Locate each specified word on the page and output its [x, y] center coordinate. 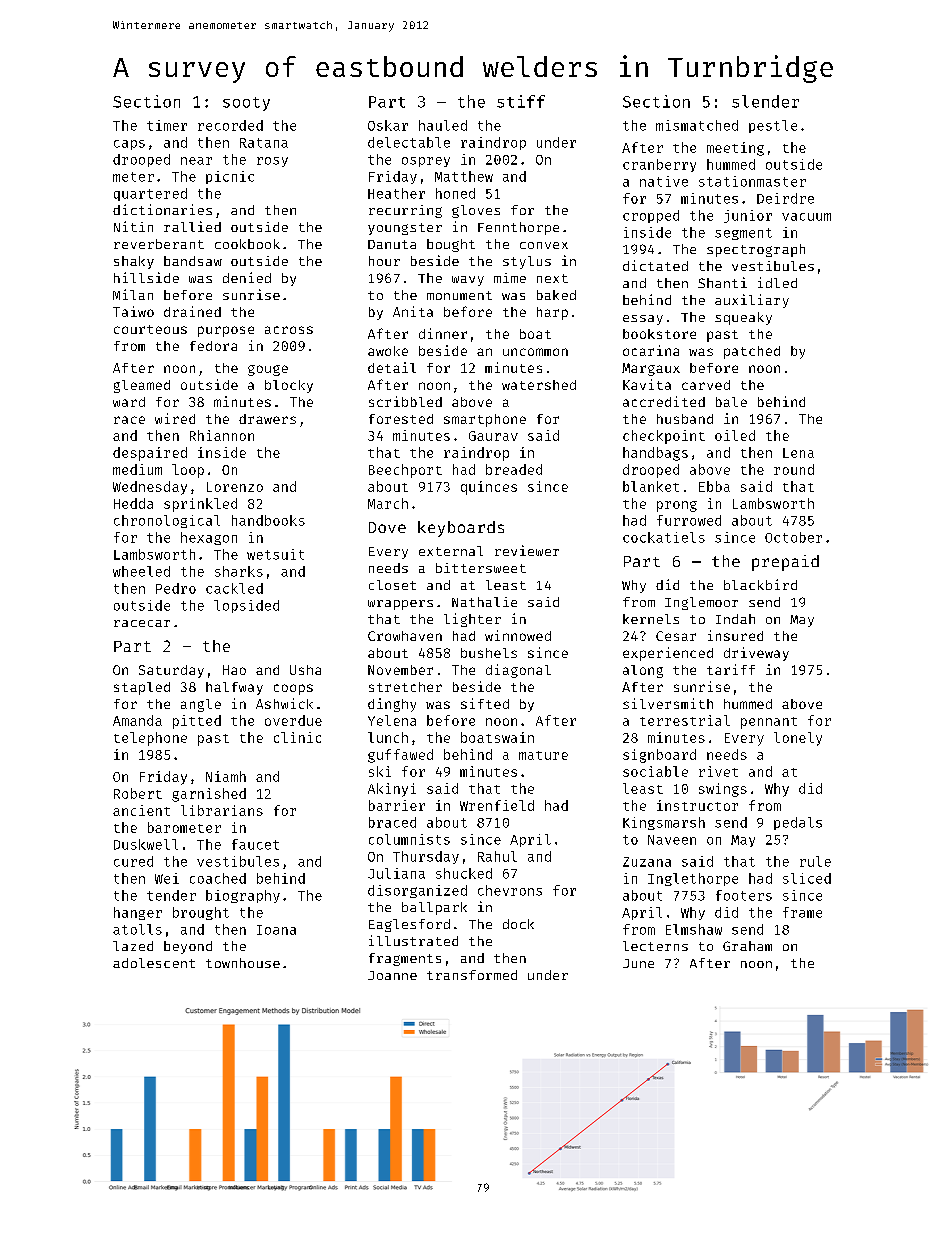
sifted [485, 703]
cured [133, 861]
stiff [521, 101]
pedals [798, 823]
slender [765, 101]
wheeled [141, 571]
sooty [246, 104]
